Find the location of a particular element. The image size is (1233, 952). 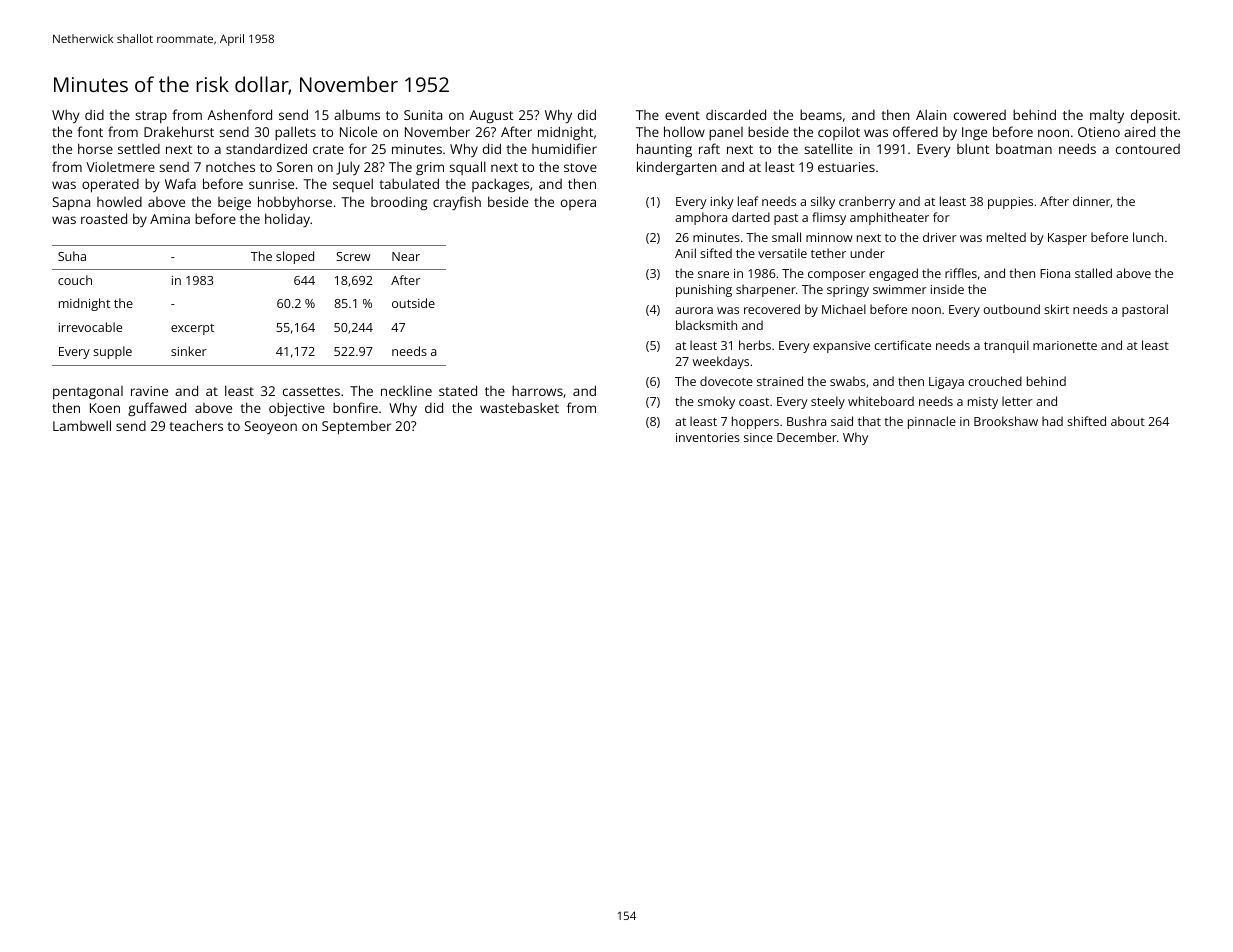

couch is located at coordinates (75, 280).
